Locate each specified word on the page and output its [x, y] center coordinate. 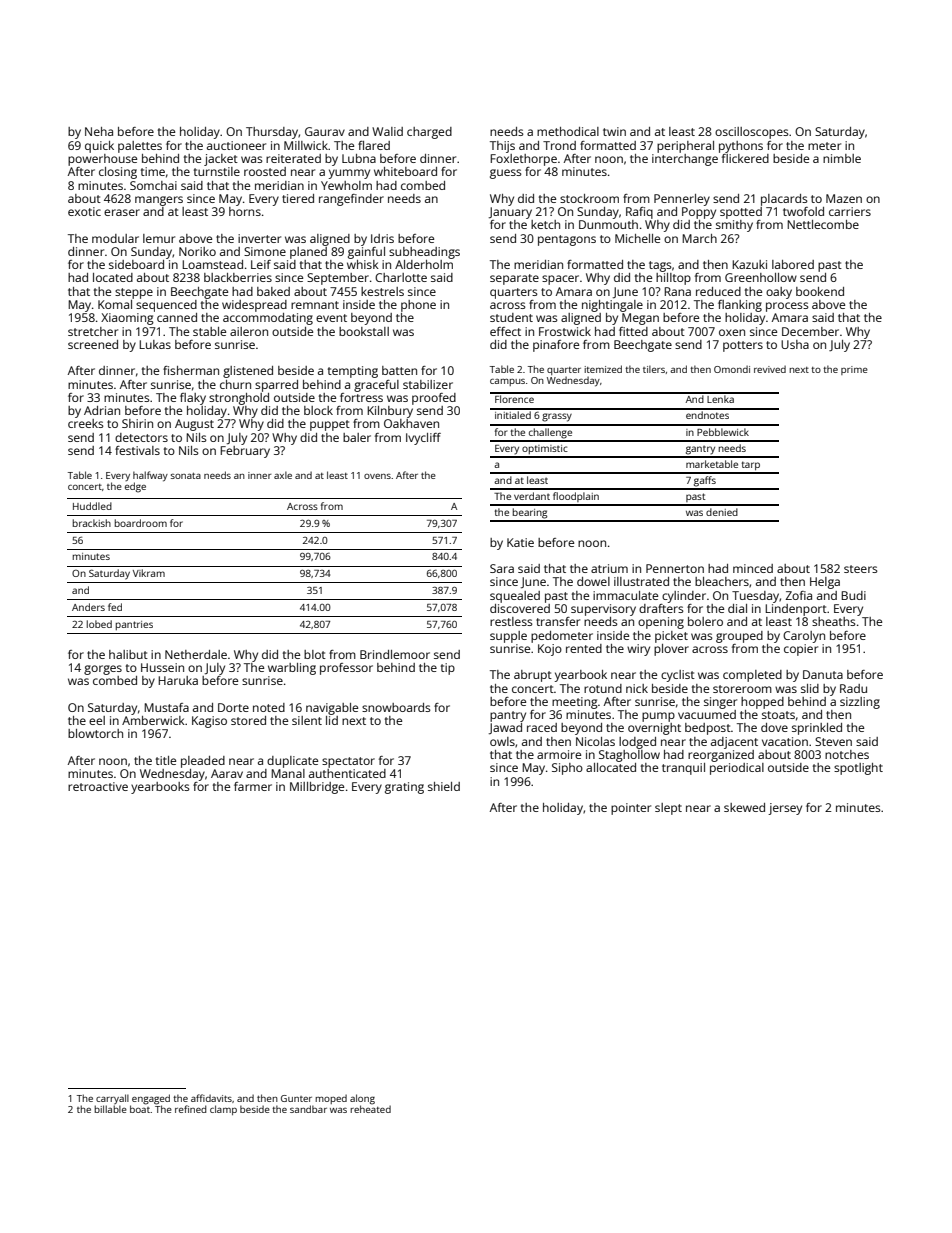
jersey [785, 809]
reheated [370, 1109]
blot [315, 654]
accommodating [268, 319]
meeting [575, 703]
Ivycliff [423, 439]
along [362, 1099]
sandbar [308, 1109]
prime [854, 370]
